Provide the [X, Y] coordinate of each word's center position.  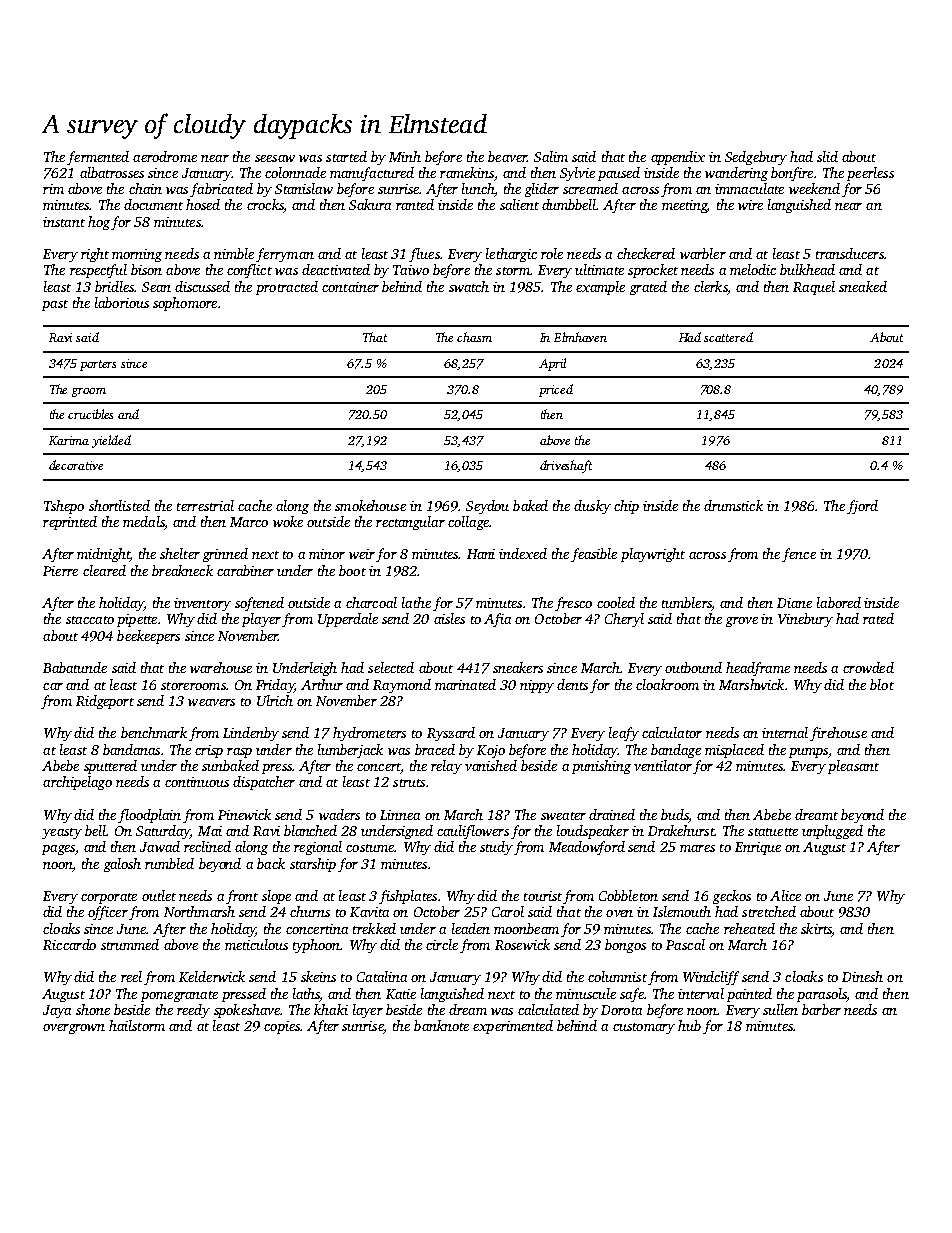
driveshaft [566, 466]
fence [799, 555]
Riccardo [69, 944]
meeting [684, 206]
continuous [197, 782]
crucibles [90, 414]
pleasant [853, 767]
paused [619, 174]
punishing [601, 767]
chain [145, 188]
